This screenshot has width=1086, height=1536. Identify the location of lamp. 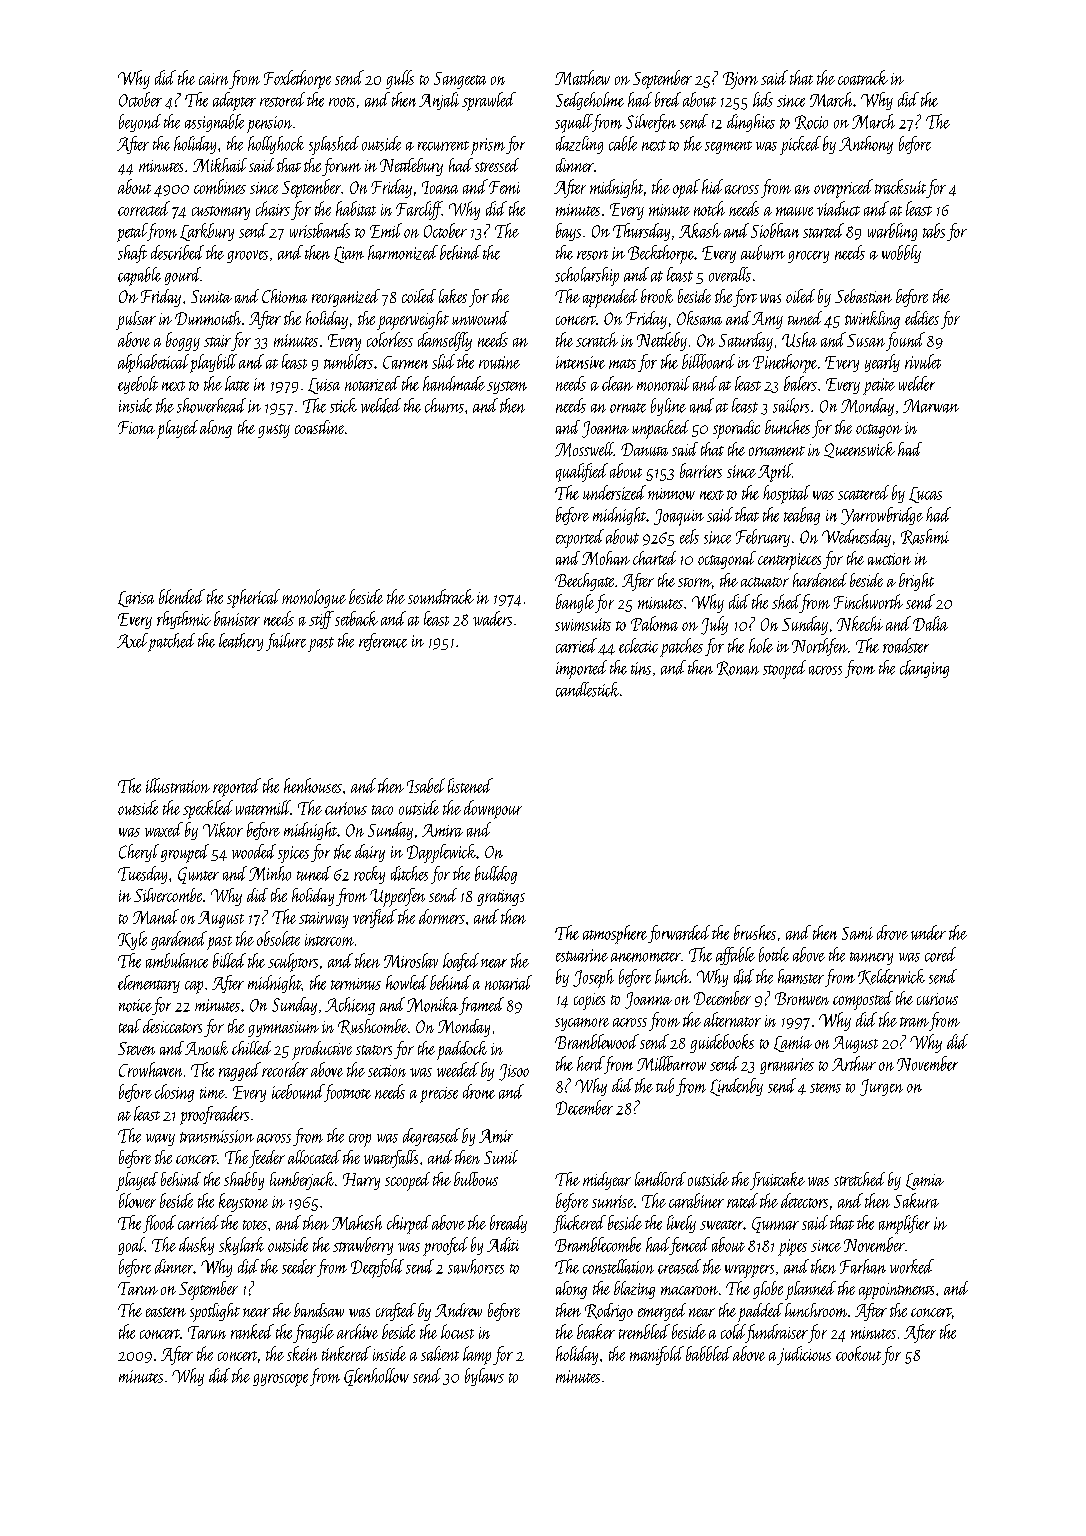
(477, 1355).
